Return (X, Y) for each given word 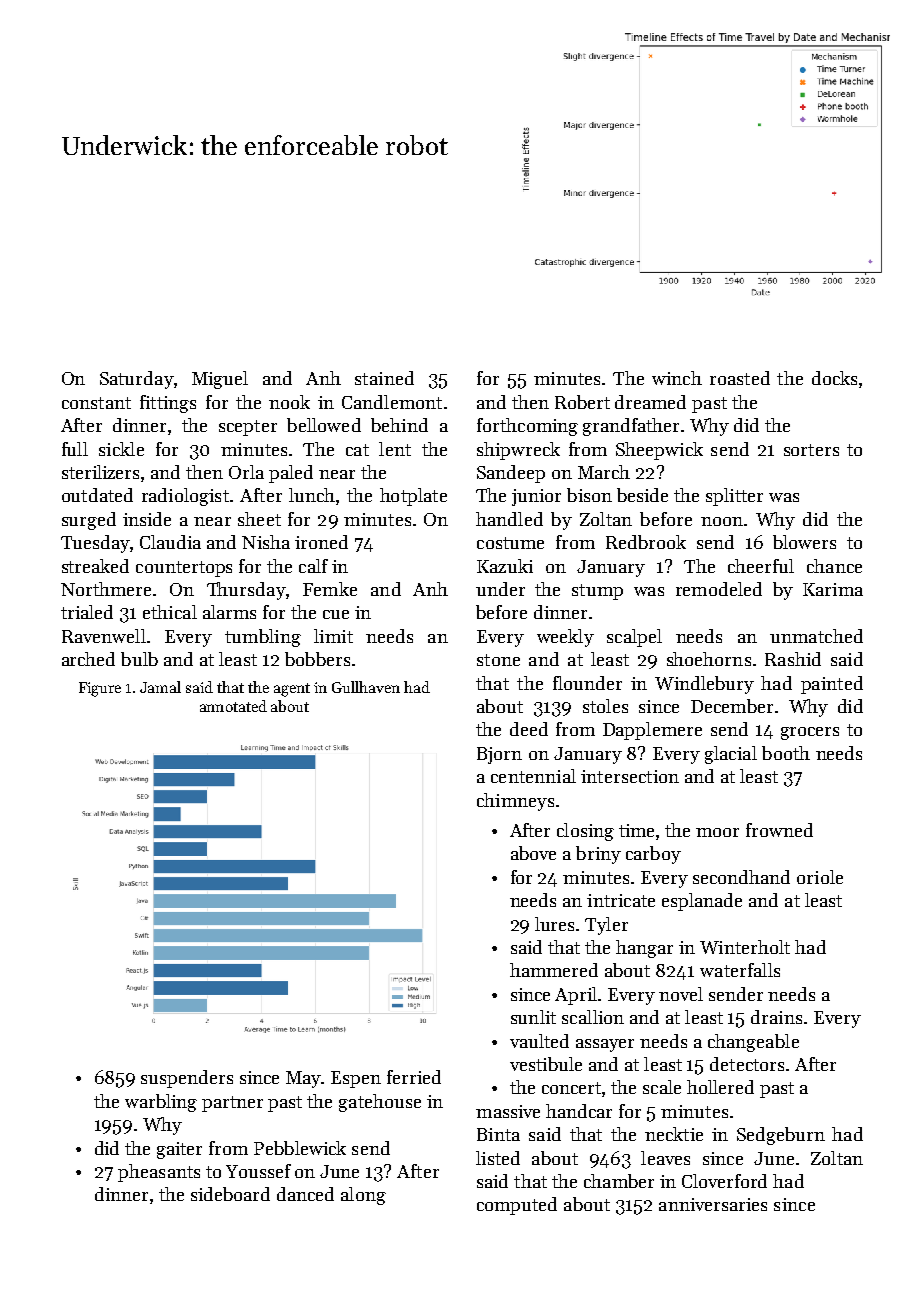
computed (517, 1206)
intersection (630, 776)
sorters (811, 450)
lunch (312, 495)
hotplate (413, 497)
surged (89, 521)
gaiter (179, 1150)
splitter (734, 497)
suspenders (187, 1079)
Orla (246, 472)
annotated (233, 706)
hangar (644, 949)
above (533, 853)
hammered (554, 970)
